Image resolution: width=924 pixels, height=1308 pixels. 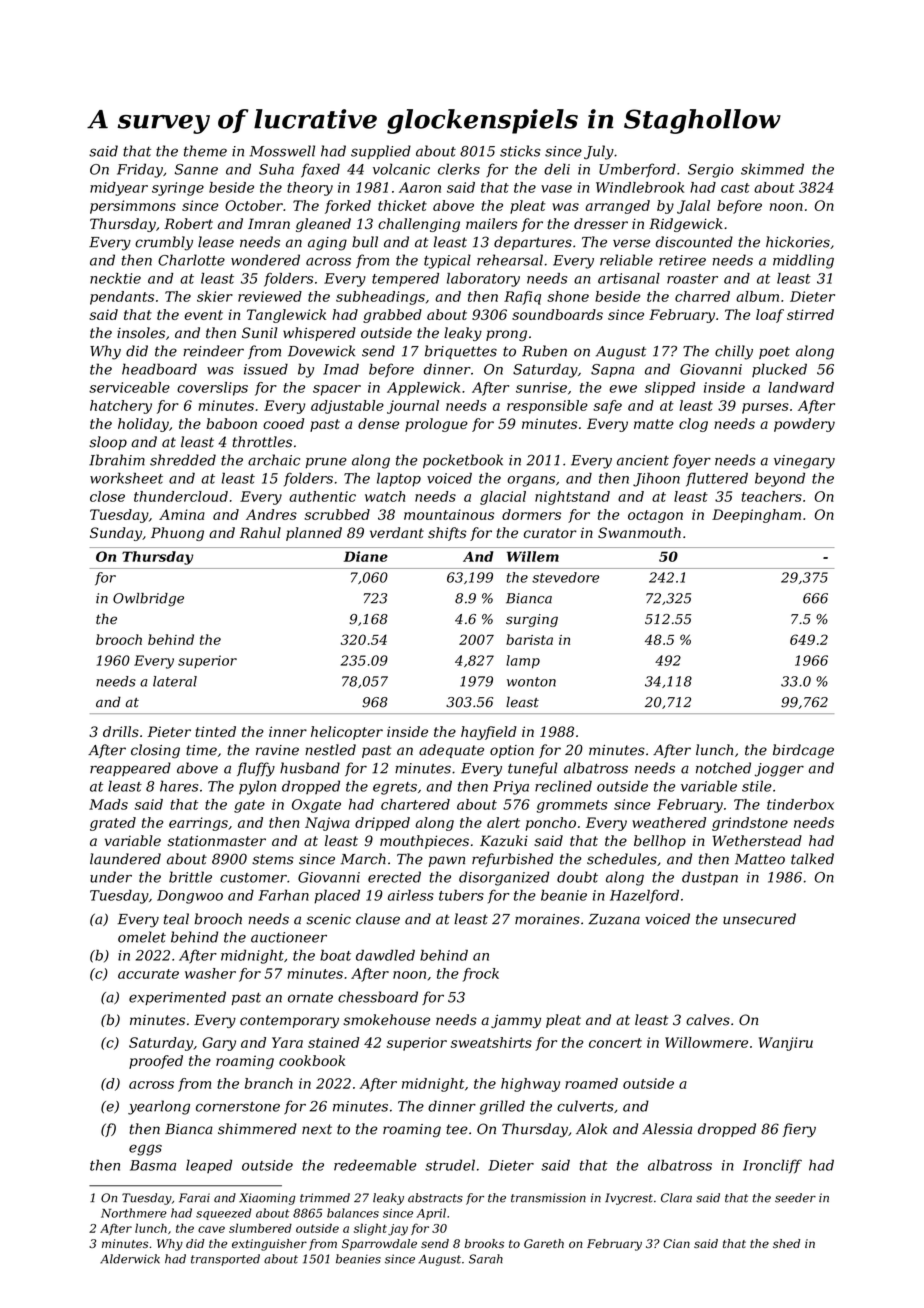 What do you see at coordinates (217, 840) in the document?
I see `stationmaster` at bounding box center [217, 840].
